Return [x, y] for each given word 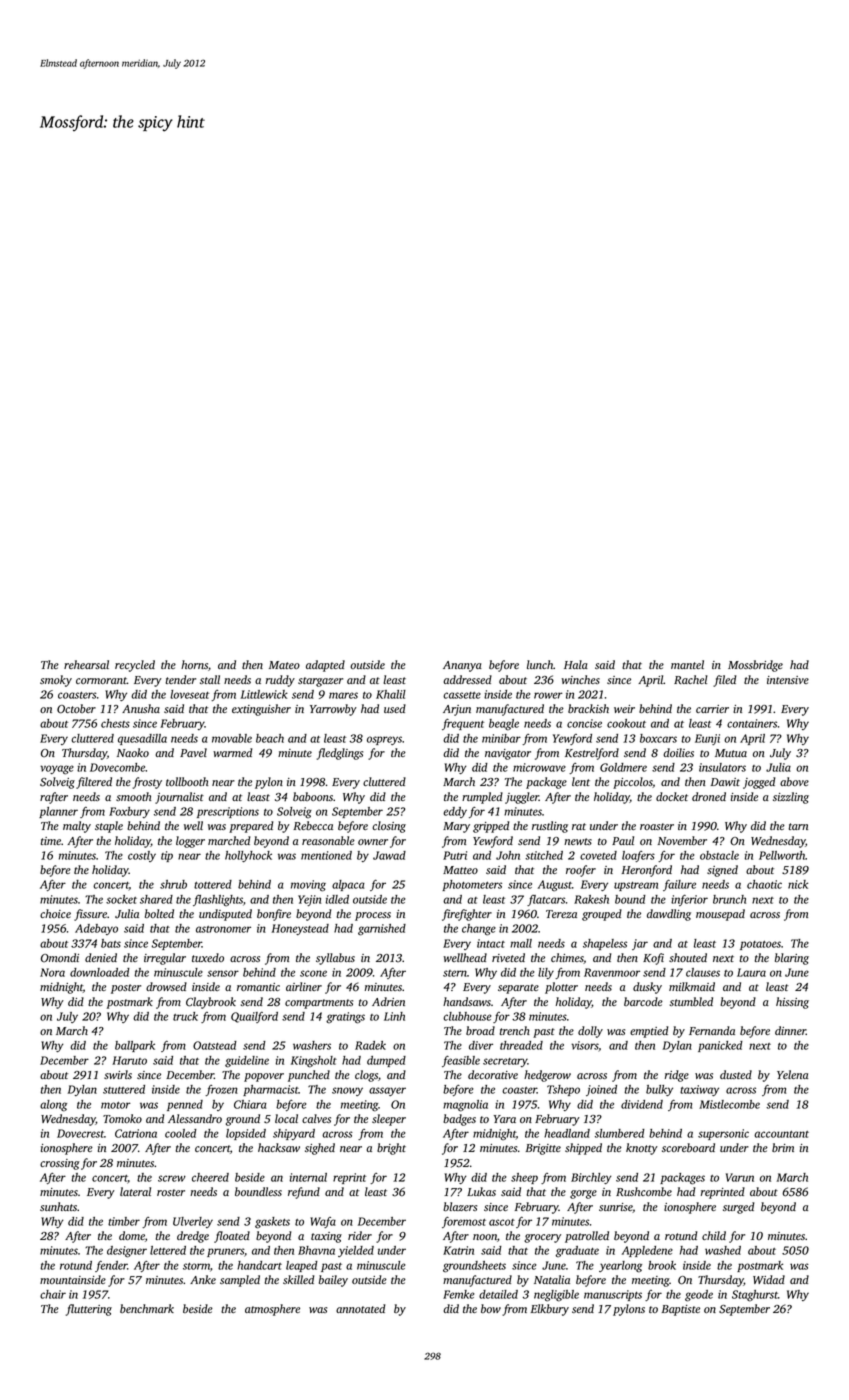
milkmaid [692, 986]
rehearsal [86, 664]
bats [111, 943]
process [373, 916]
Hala [576, 664]
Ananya [462, 666]
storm [196, 1266]
